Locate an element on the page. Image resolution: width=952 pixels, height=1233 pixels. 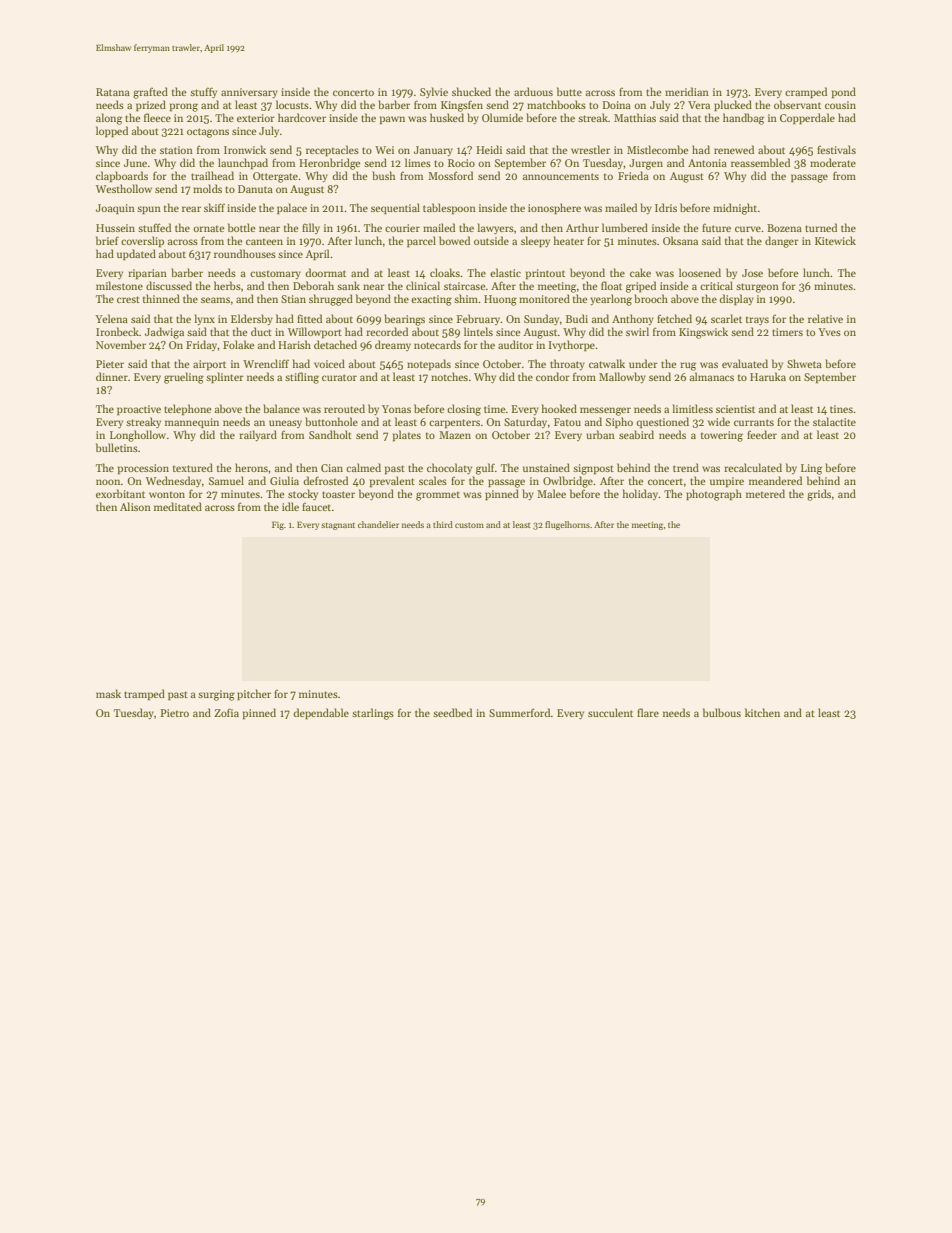
Ratana is located at coordinates (113, 92).
